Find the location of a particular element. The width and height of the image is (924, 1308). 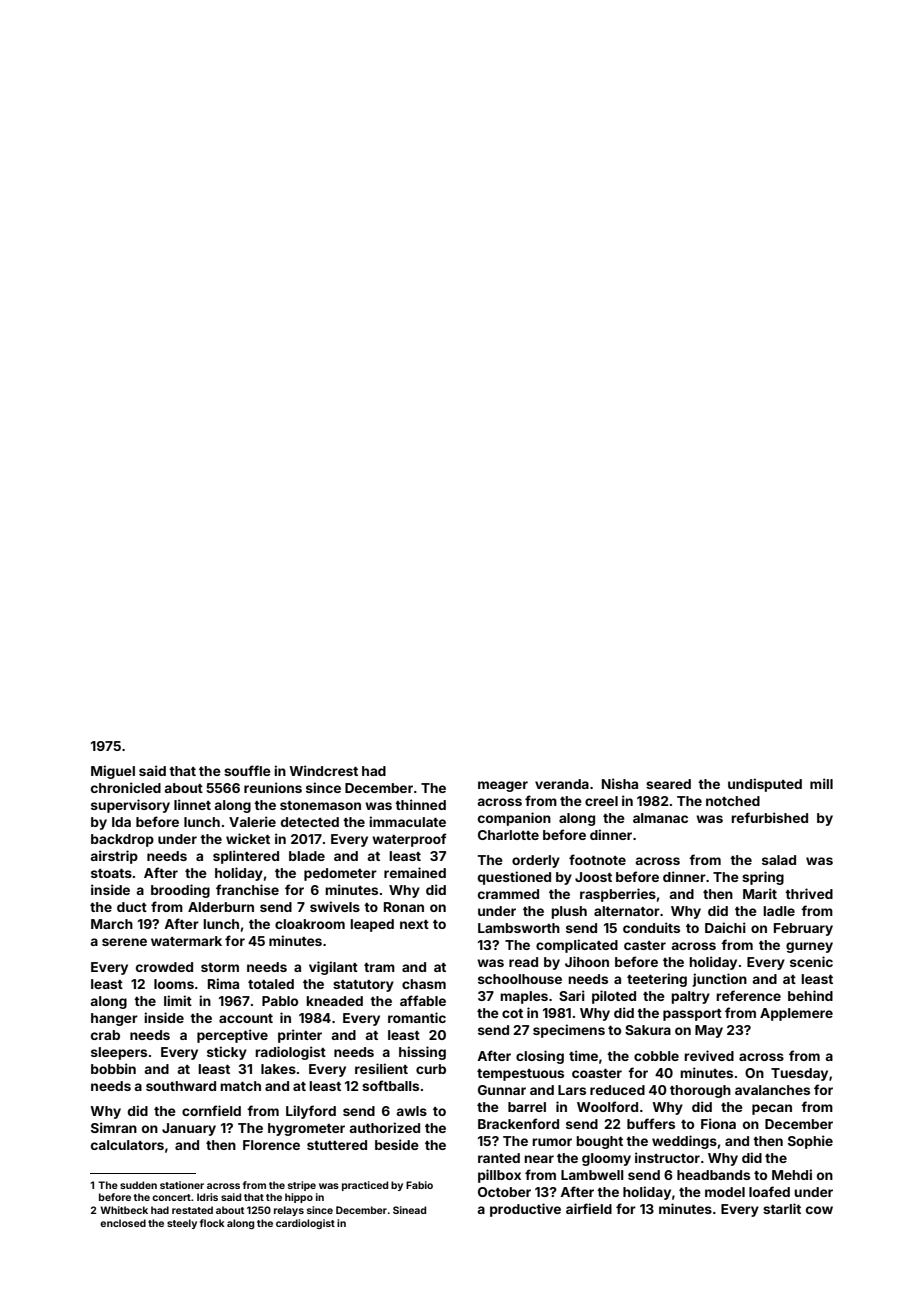

model is located at coordinates (725, 1192).
